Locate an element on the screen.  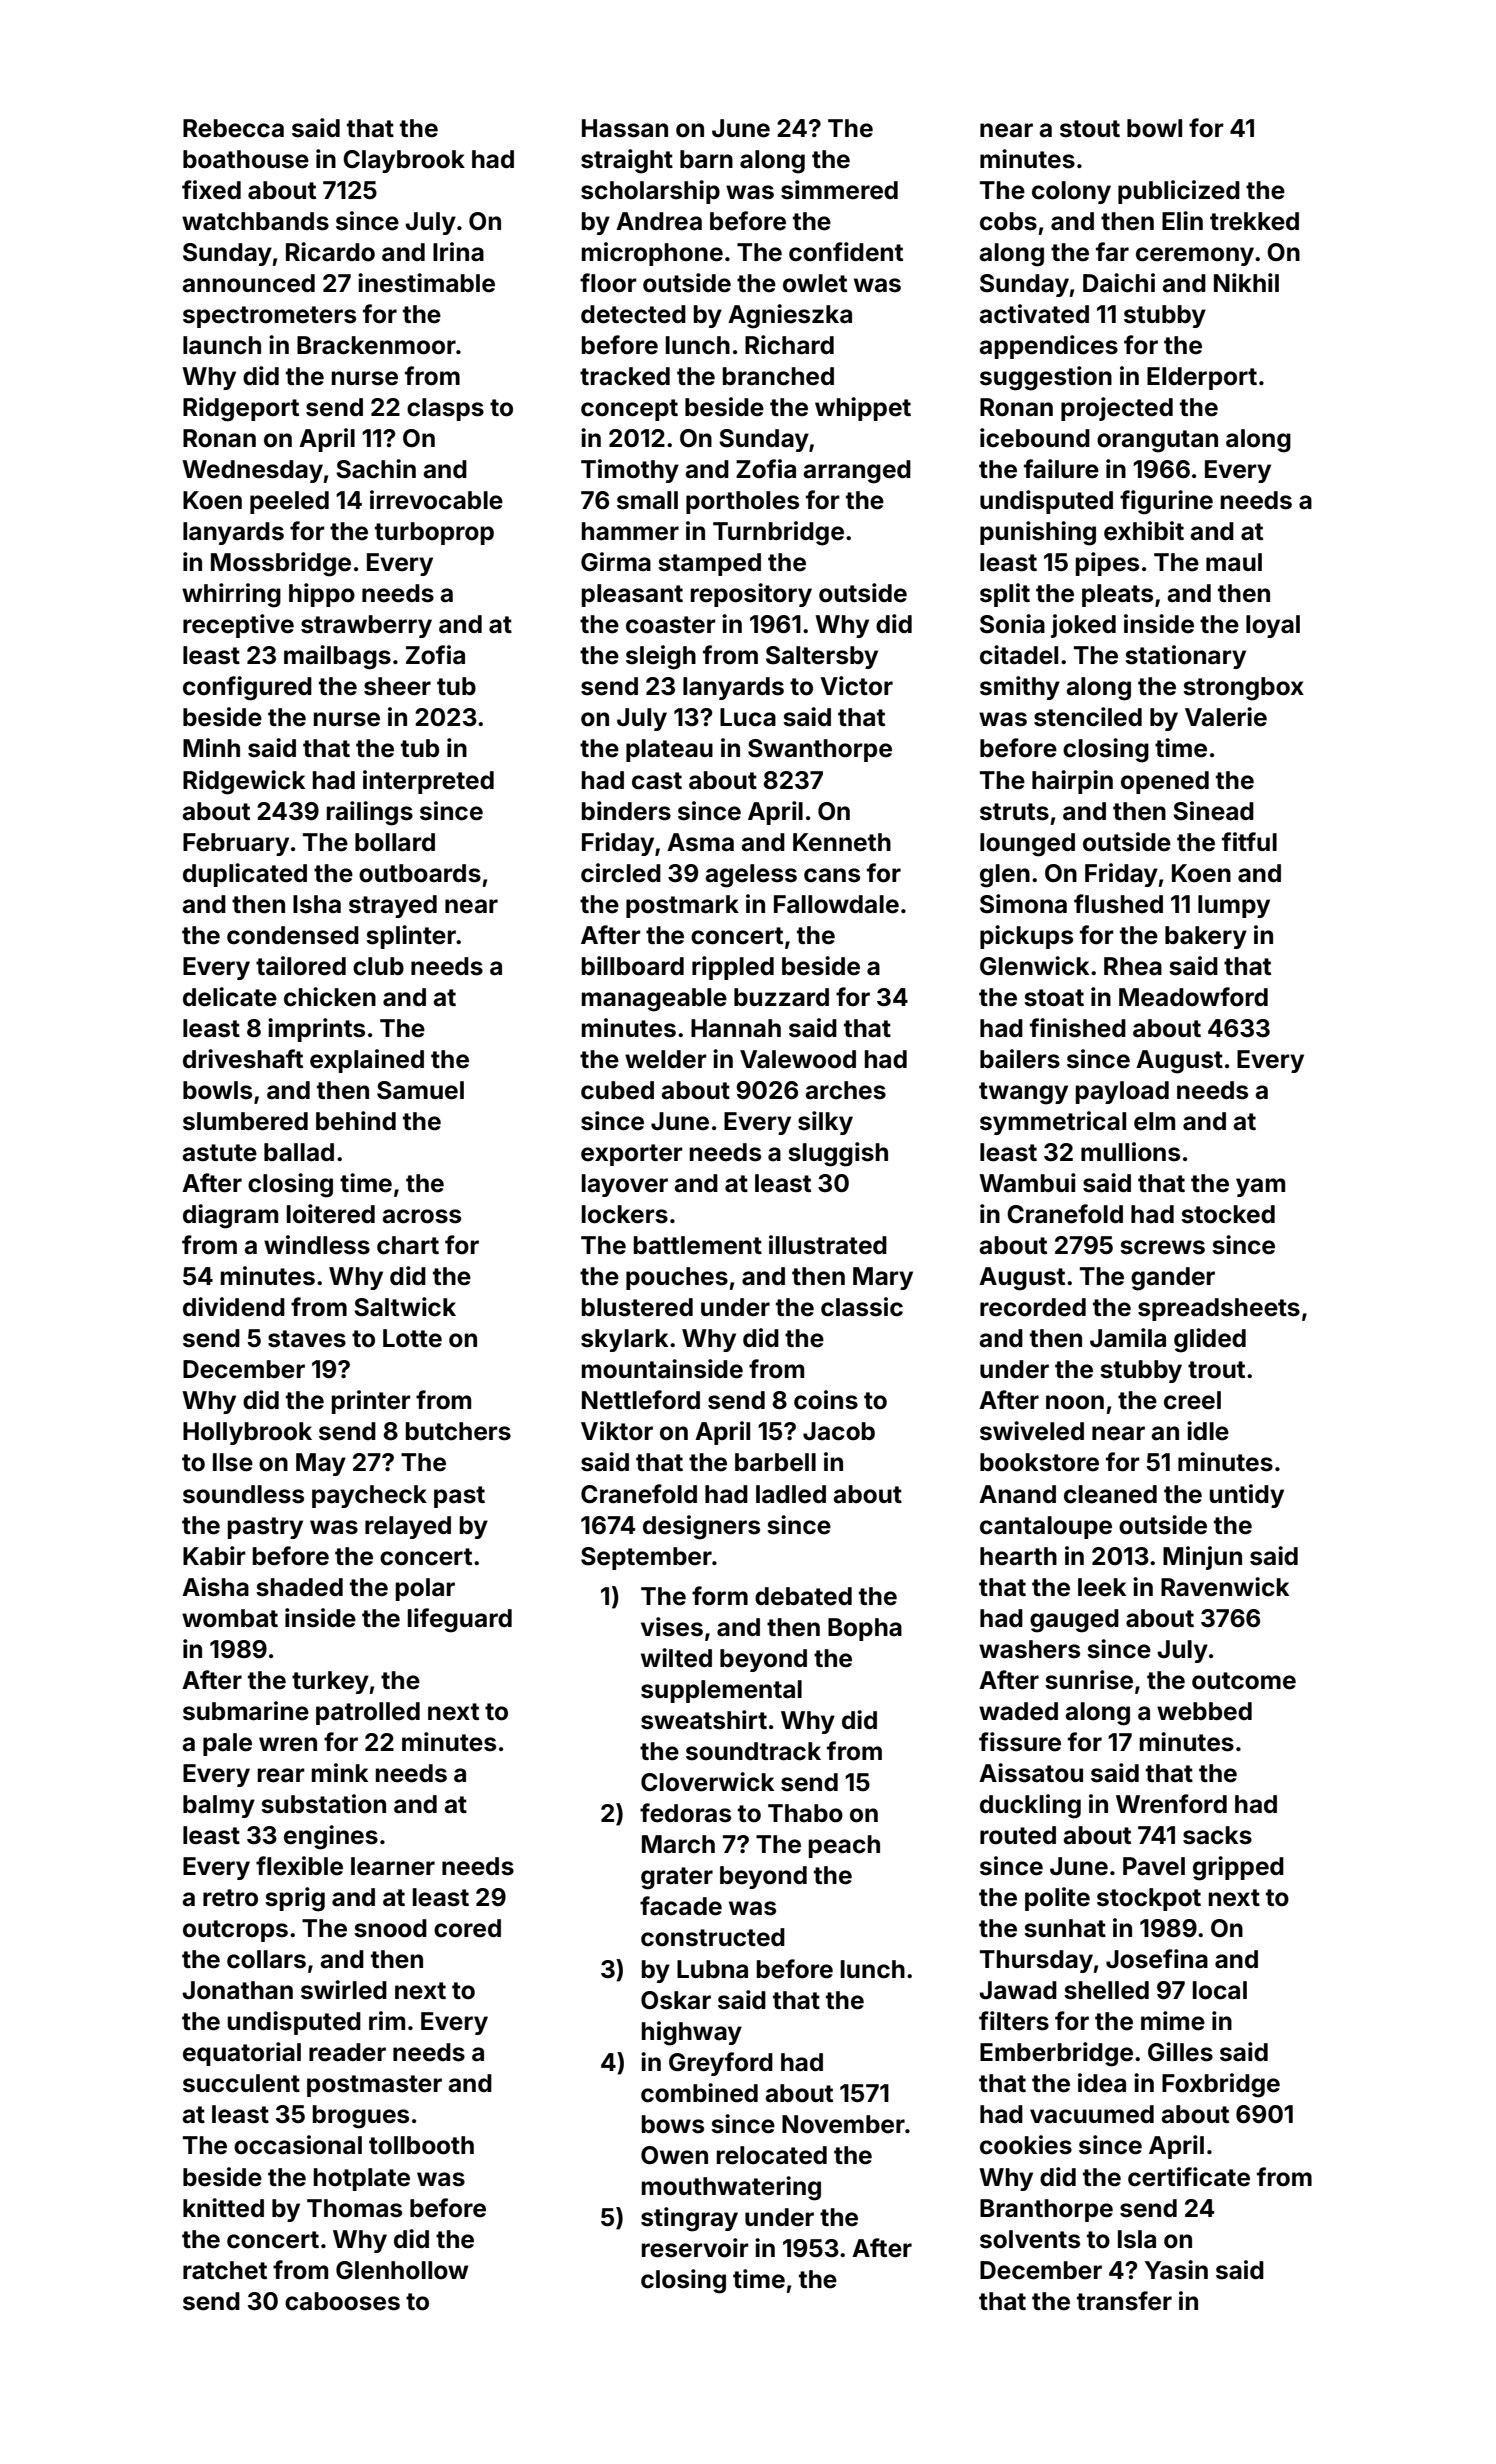
gander is located at coordinates (1173, 1279).
